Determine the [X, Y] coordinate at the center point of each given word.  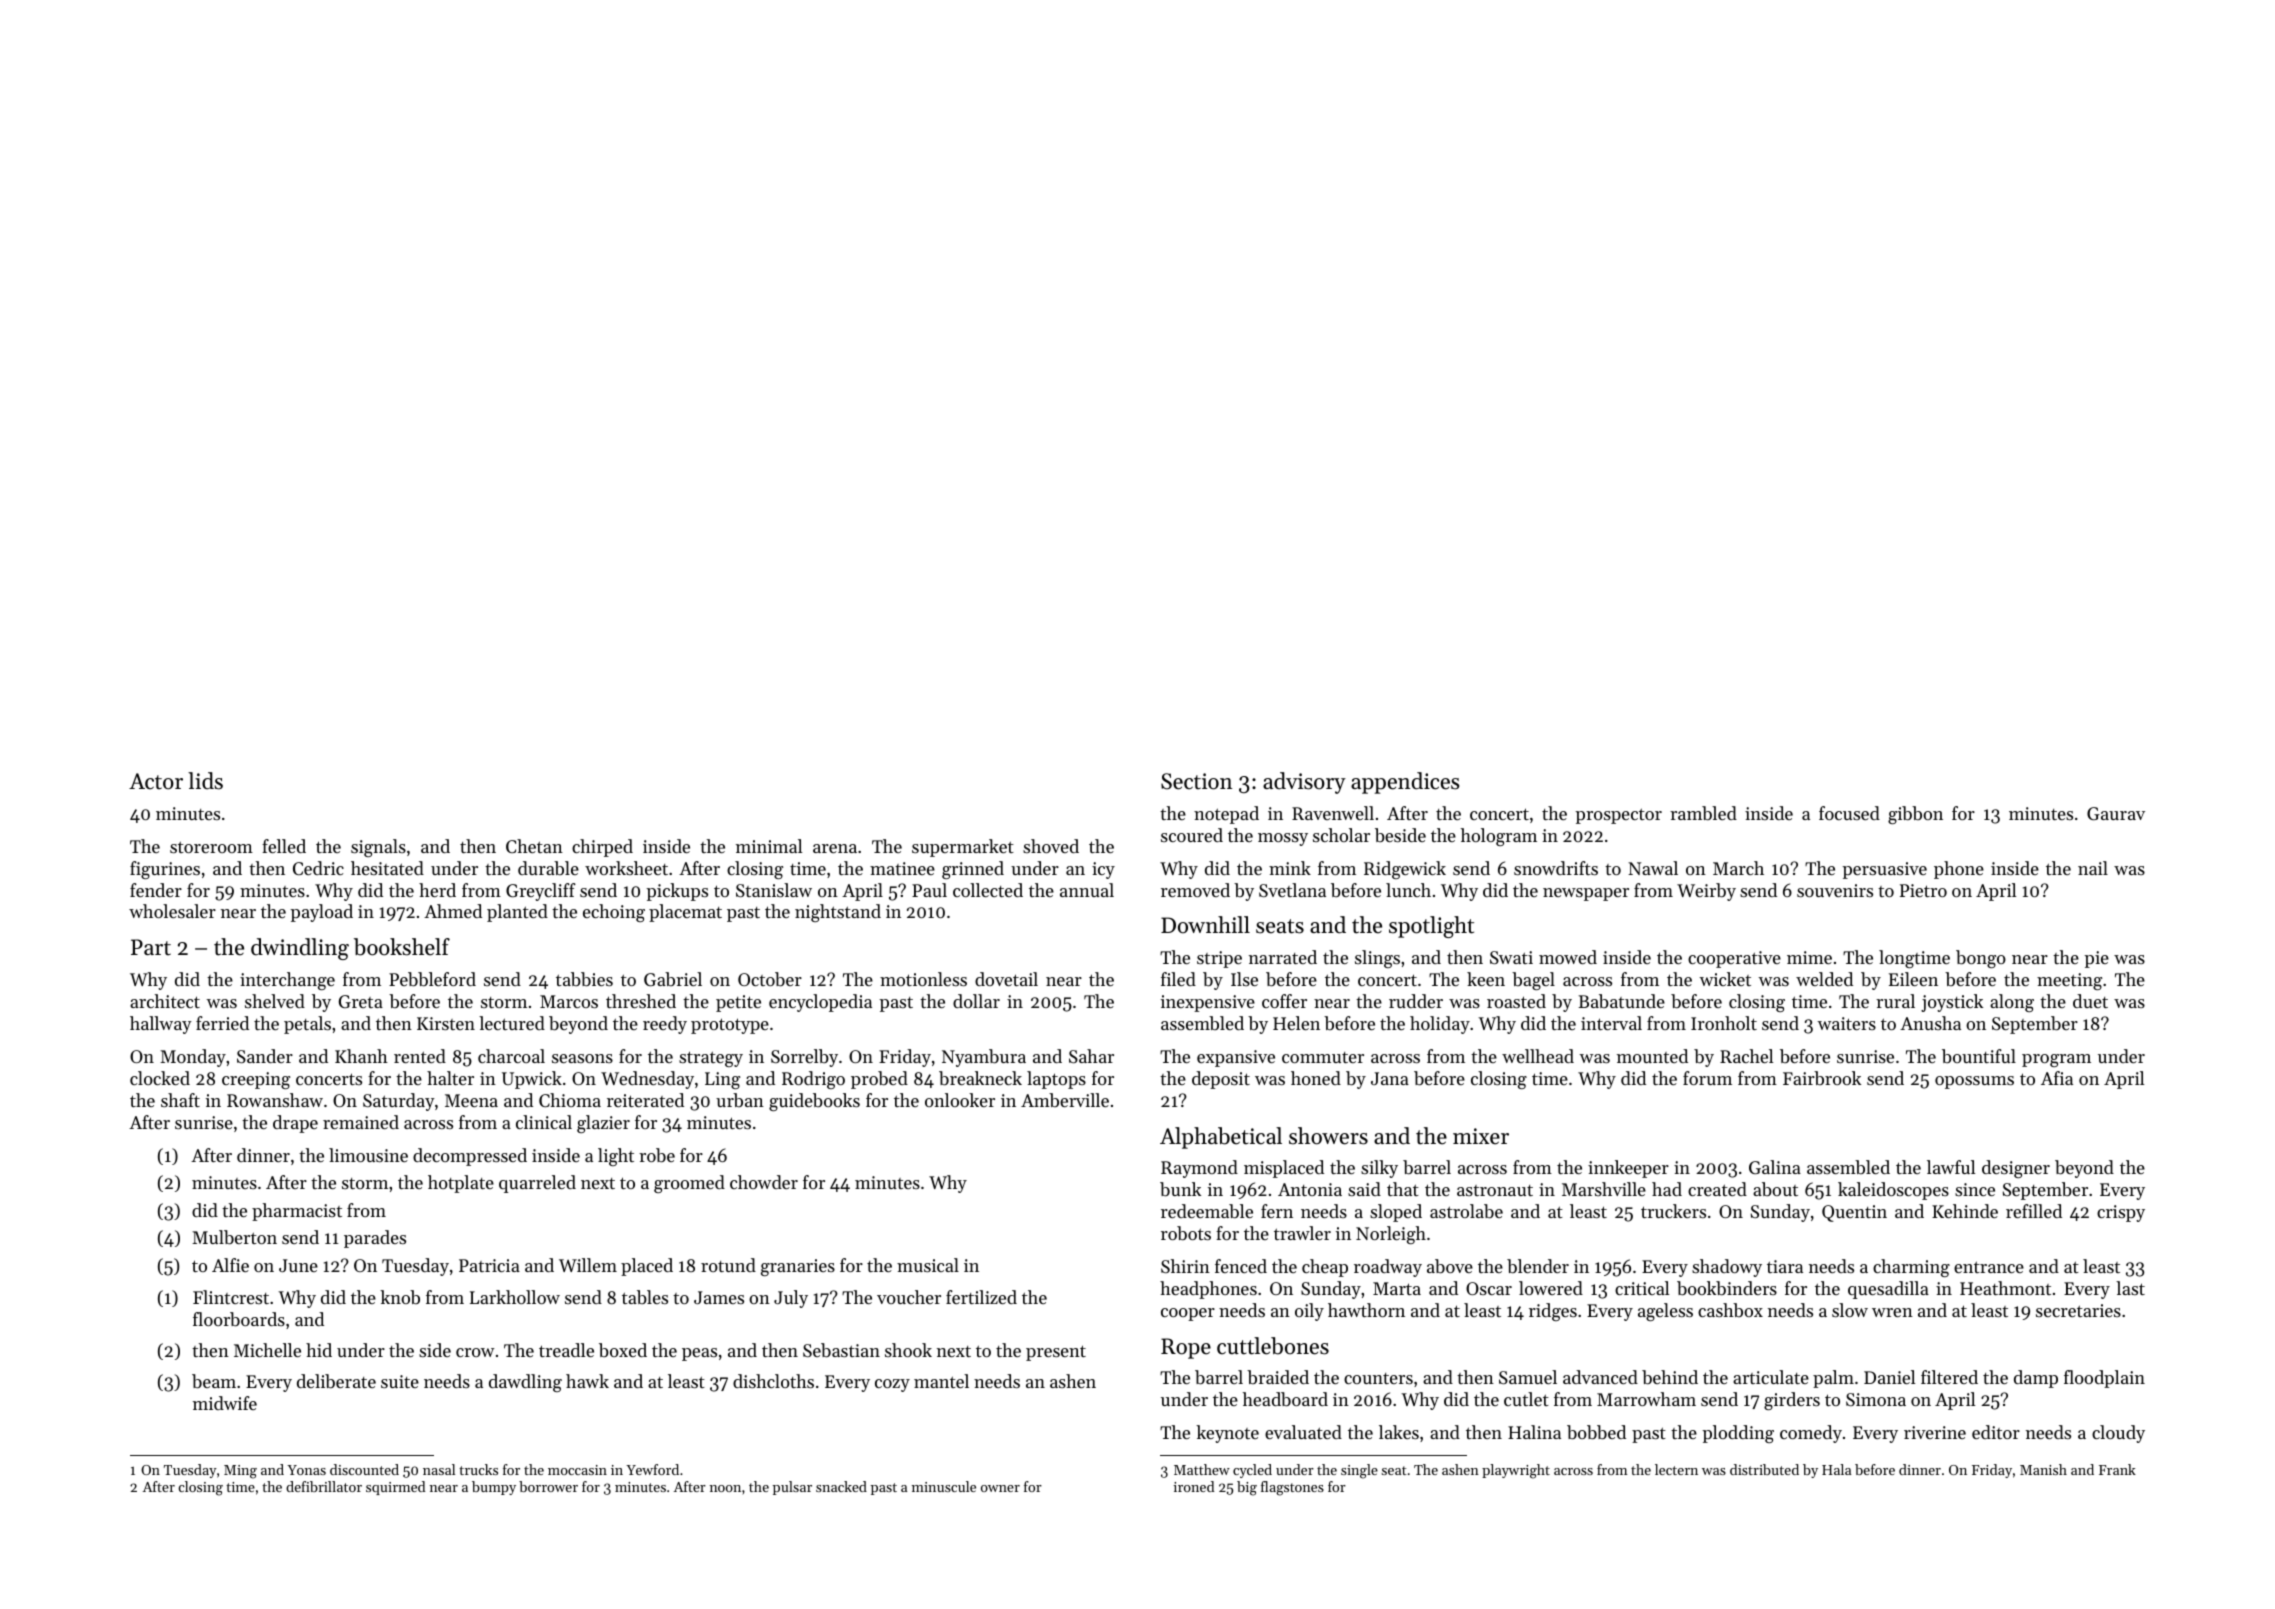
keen [1486, 979]
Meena [471, 1100]
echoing [614, 913]
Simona [1876, 1399]
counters [1378, 1378]
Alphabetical [1221, 1138]
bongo [1981, 959]
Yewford [652, 1469]
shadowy [1727, 1268]
